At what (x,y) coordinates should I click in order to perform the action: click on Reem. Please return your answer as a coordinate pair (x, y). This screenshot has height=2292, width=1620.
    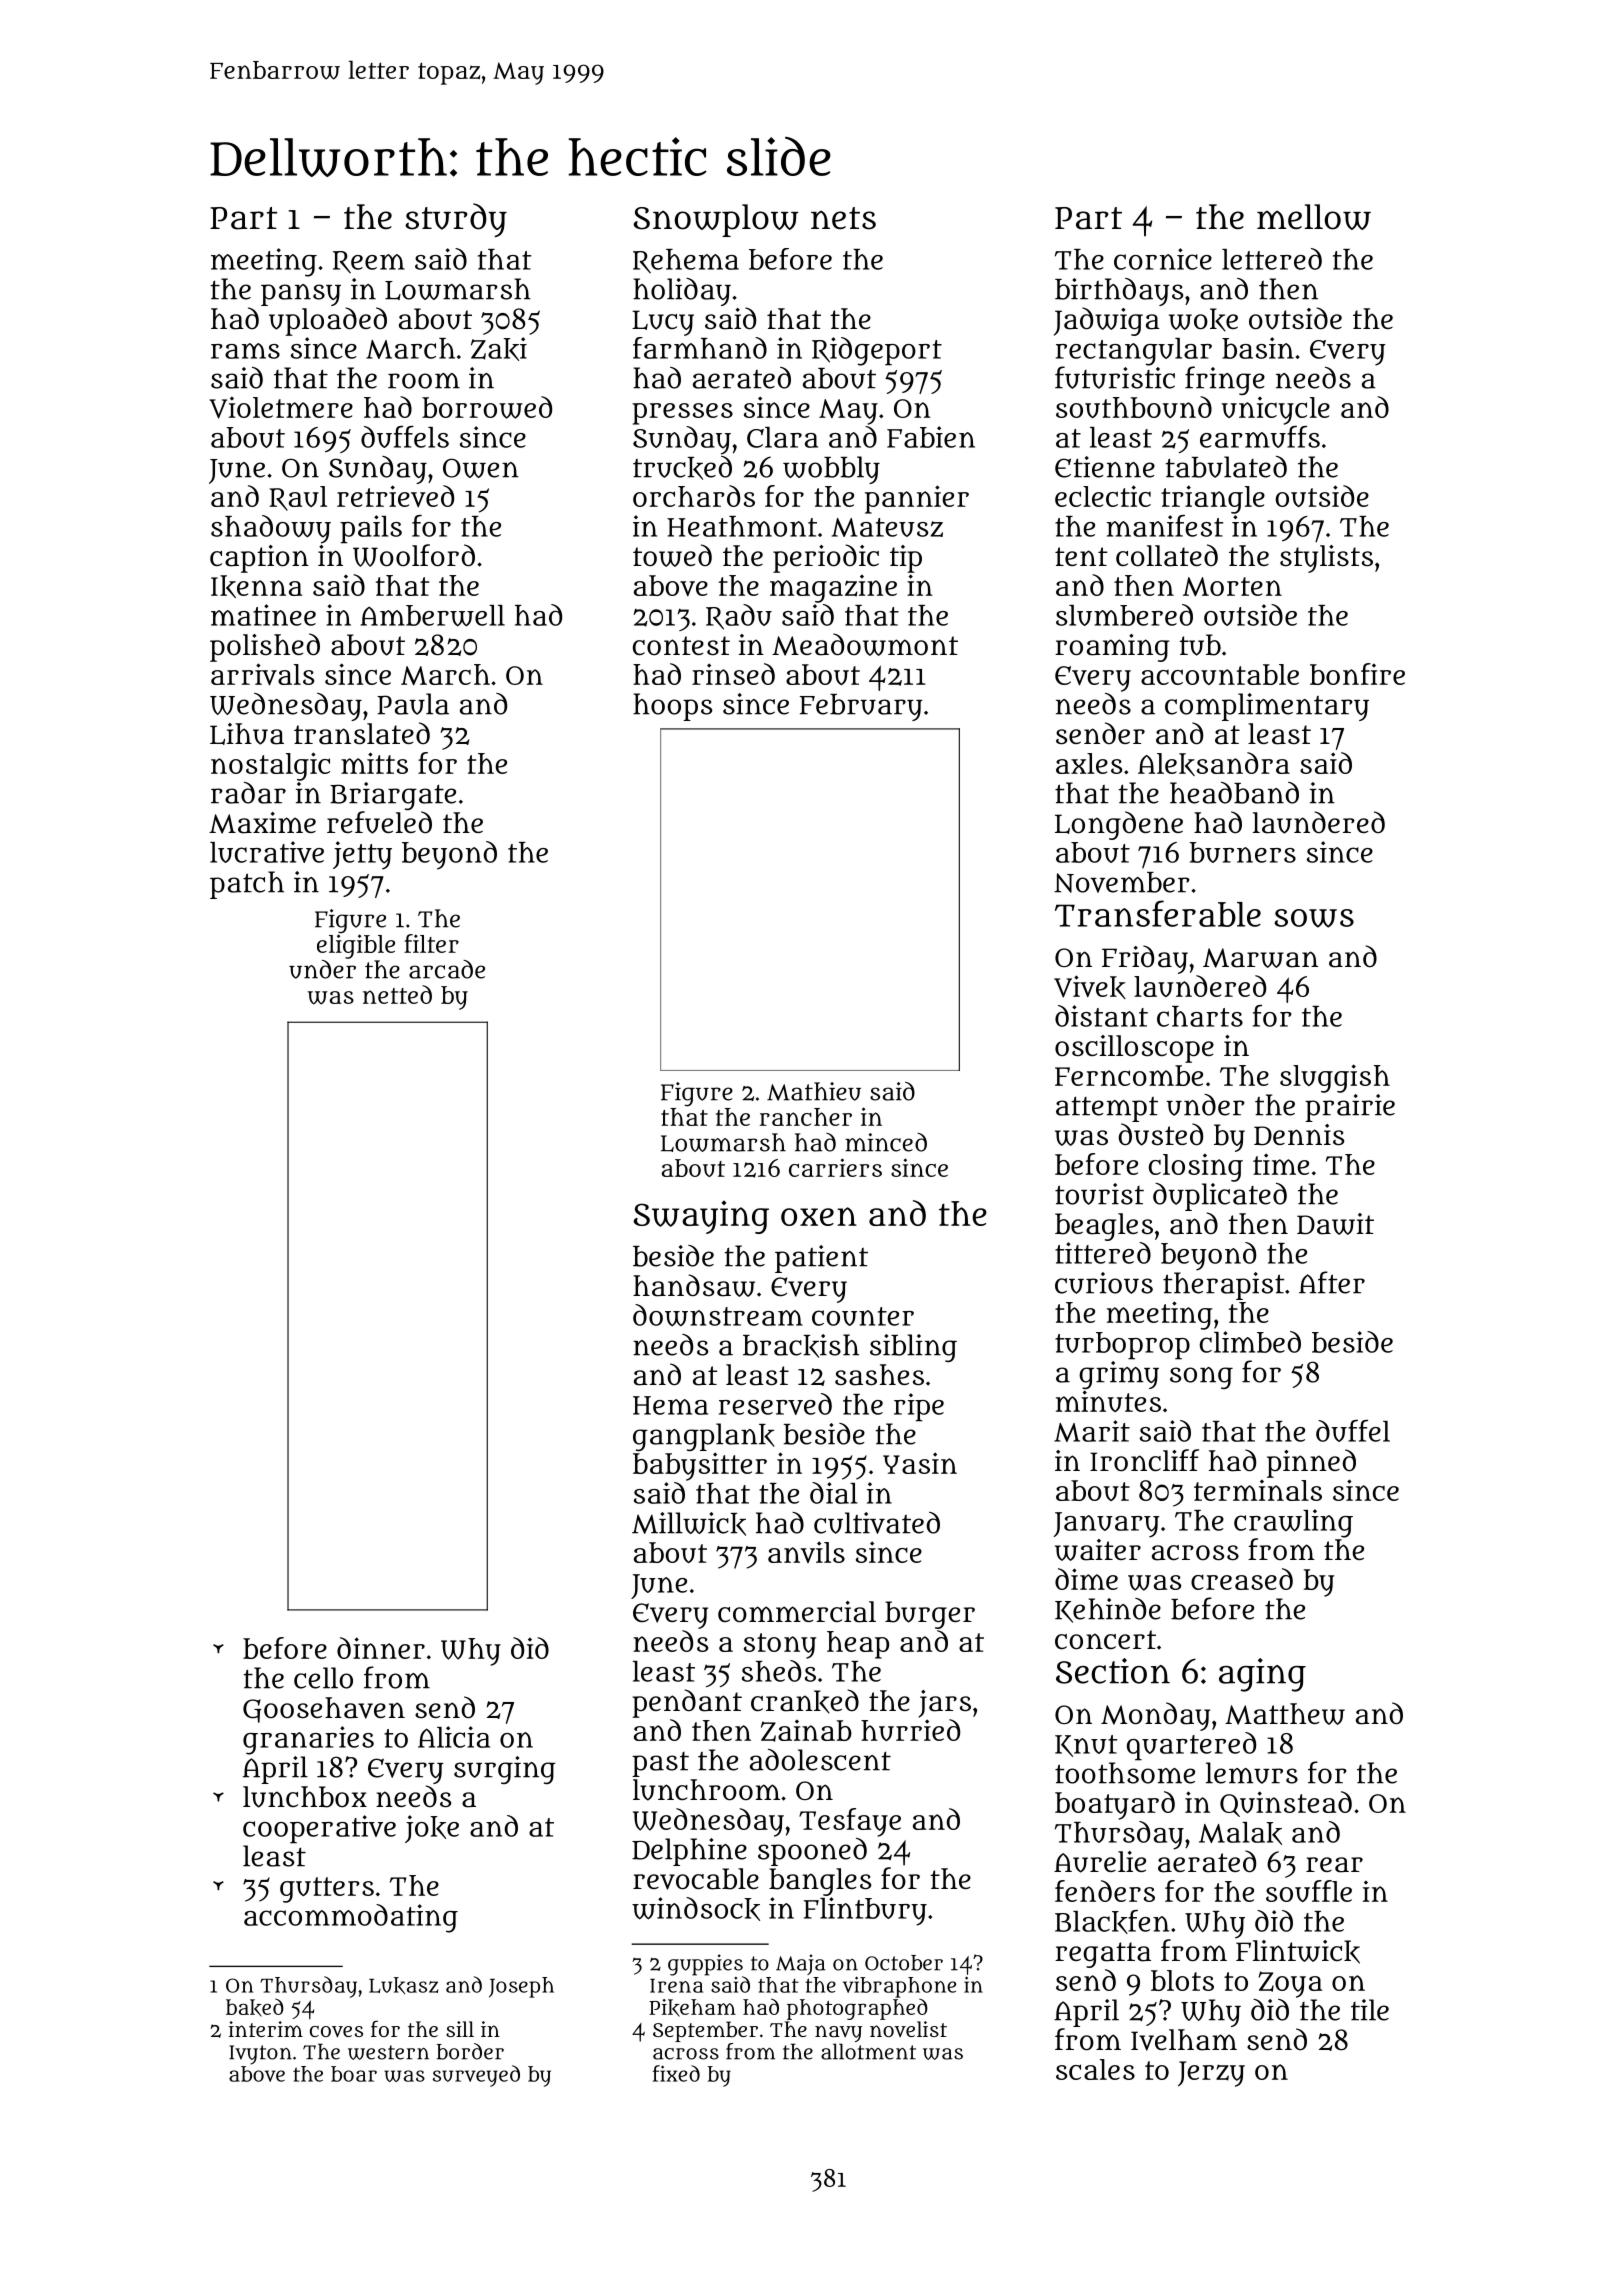
    Looking at the image, I should click on (369, 262).
